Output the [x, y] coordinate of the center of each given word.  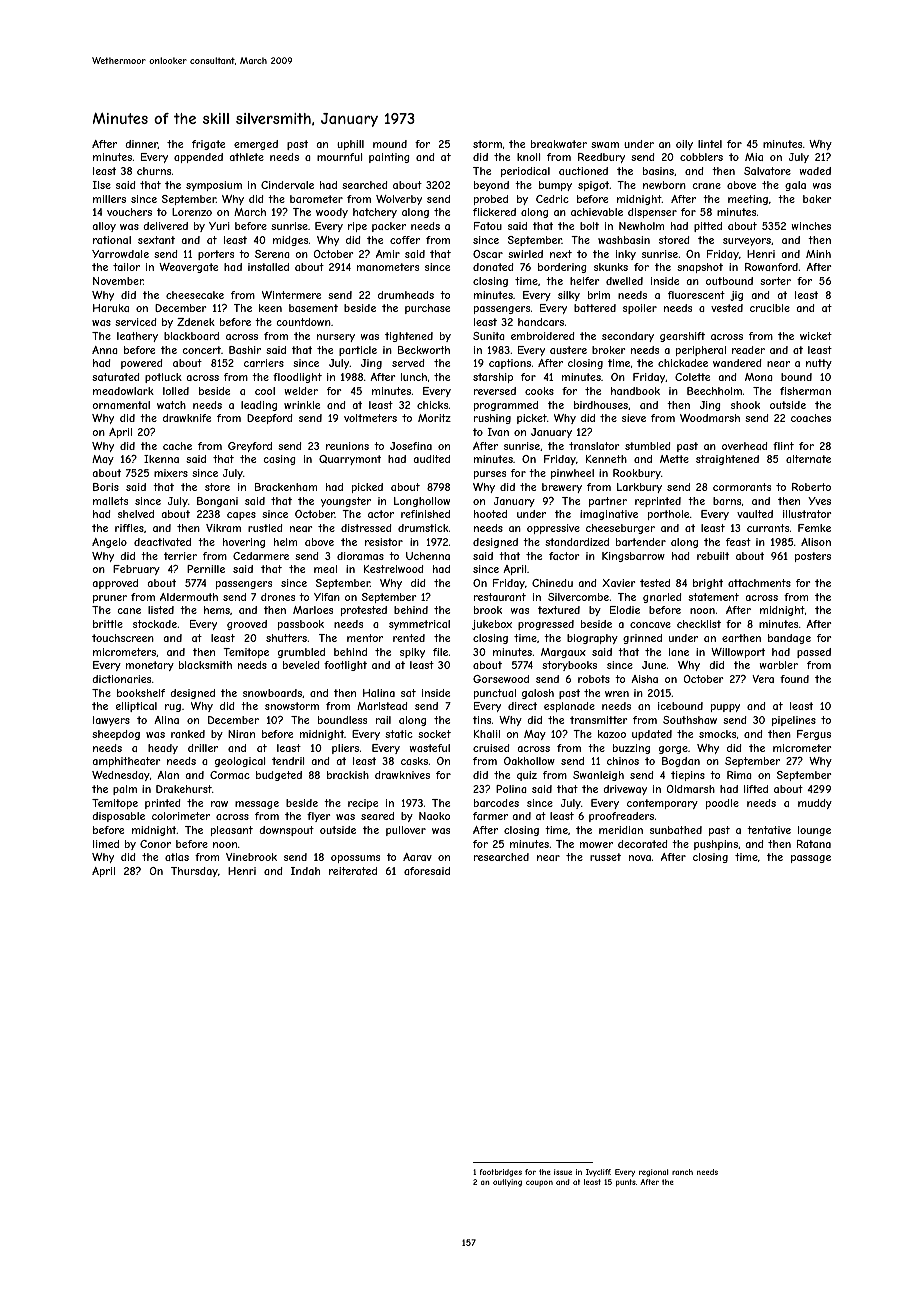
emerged [256, 145]
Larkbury [639, 488]
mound [390, 144]
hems [217, 610]
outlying [507, 1183]
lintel [710, 144]
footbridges [501, 1173]
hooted [490, 514]
